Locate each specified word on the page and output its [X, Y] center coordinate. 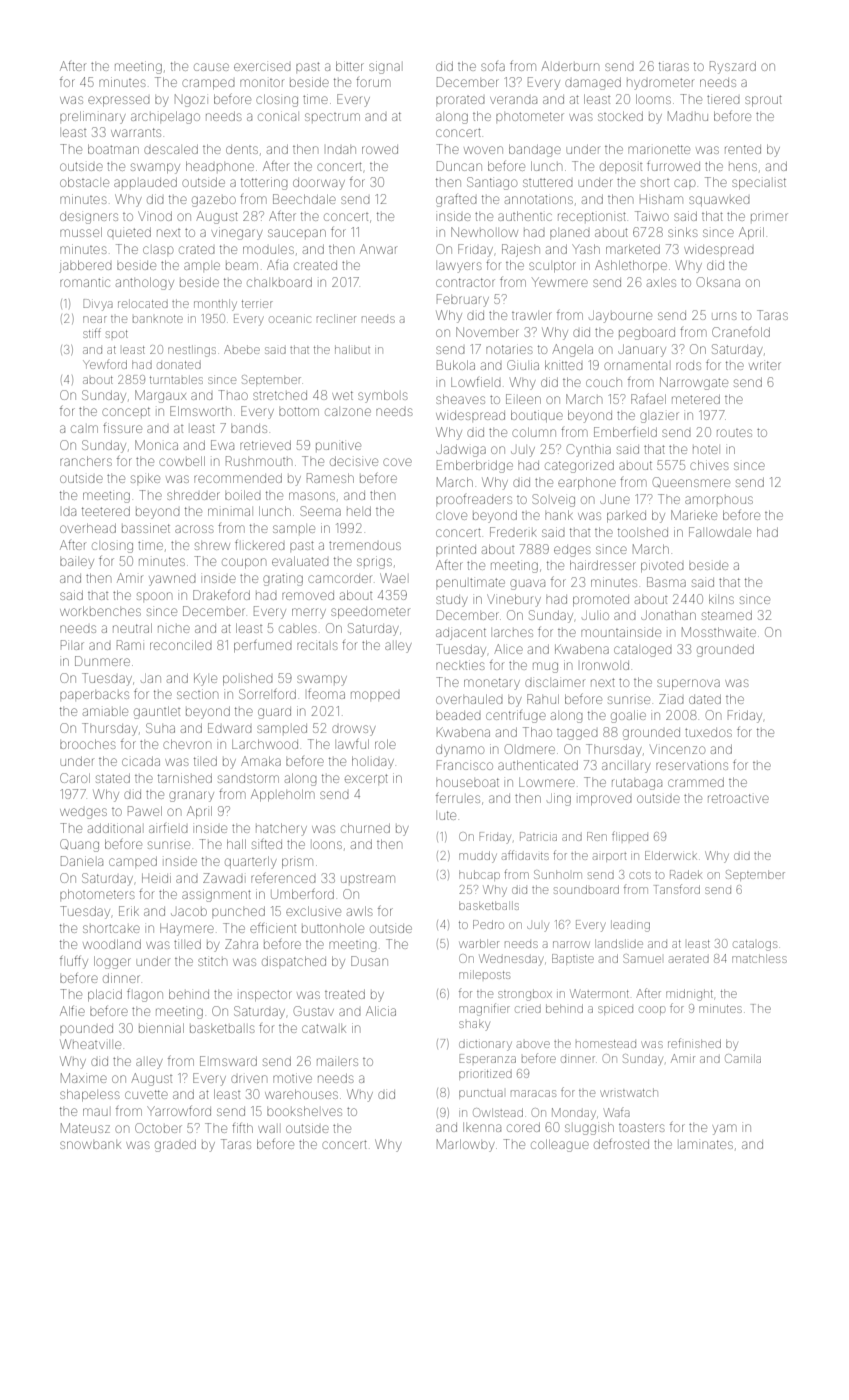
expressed [119, 101]
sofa [493, 66]
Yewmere [560, 282]
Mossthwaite [719, 632]
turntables [176, 379]
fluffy [74, 962]
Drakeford [221, 595]
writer [765, 365]
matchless [759, 958]
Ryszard [733, 67]
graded [175, 1146]
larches [513, 633]
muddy [478, 857]
